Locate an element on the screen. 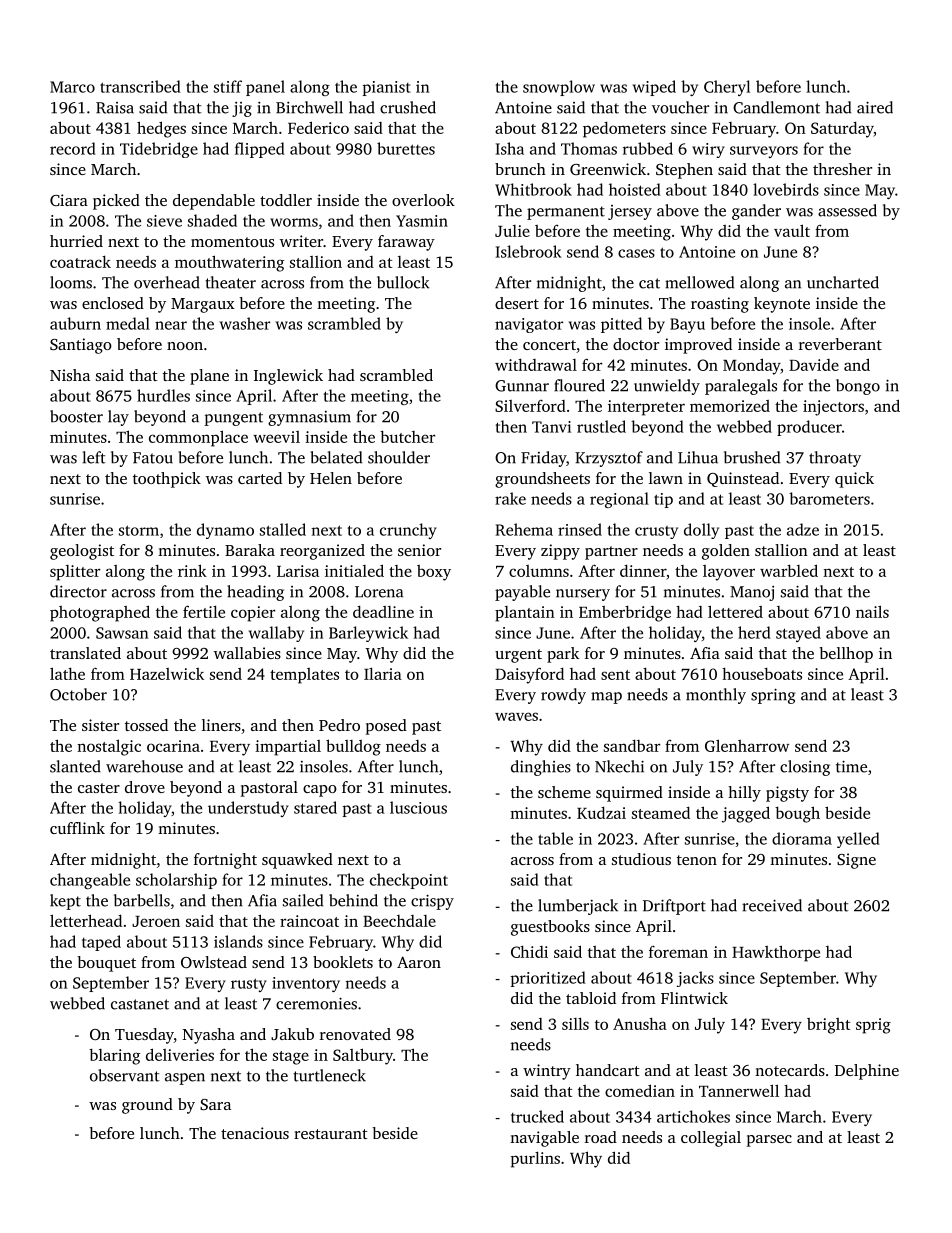 The width and height of the screenshot is (952, 1233). lathe is located at coordinates (67, 673).
